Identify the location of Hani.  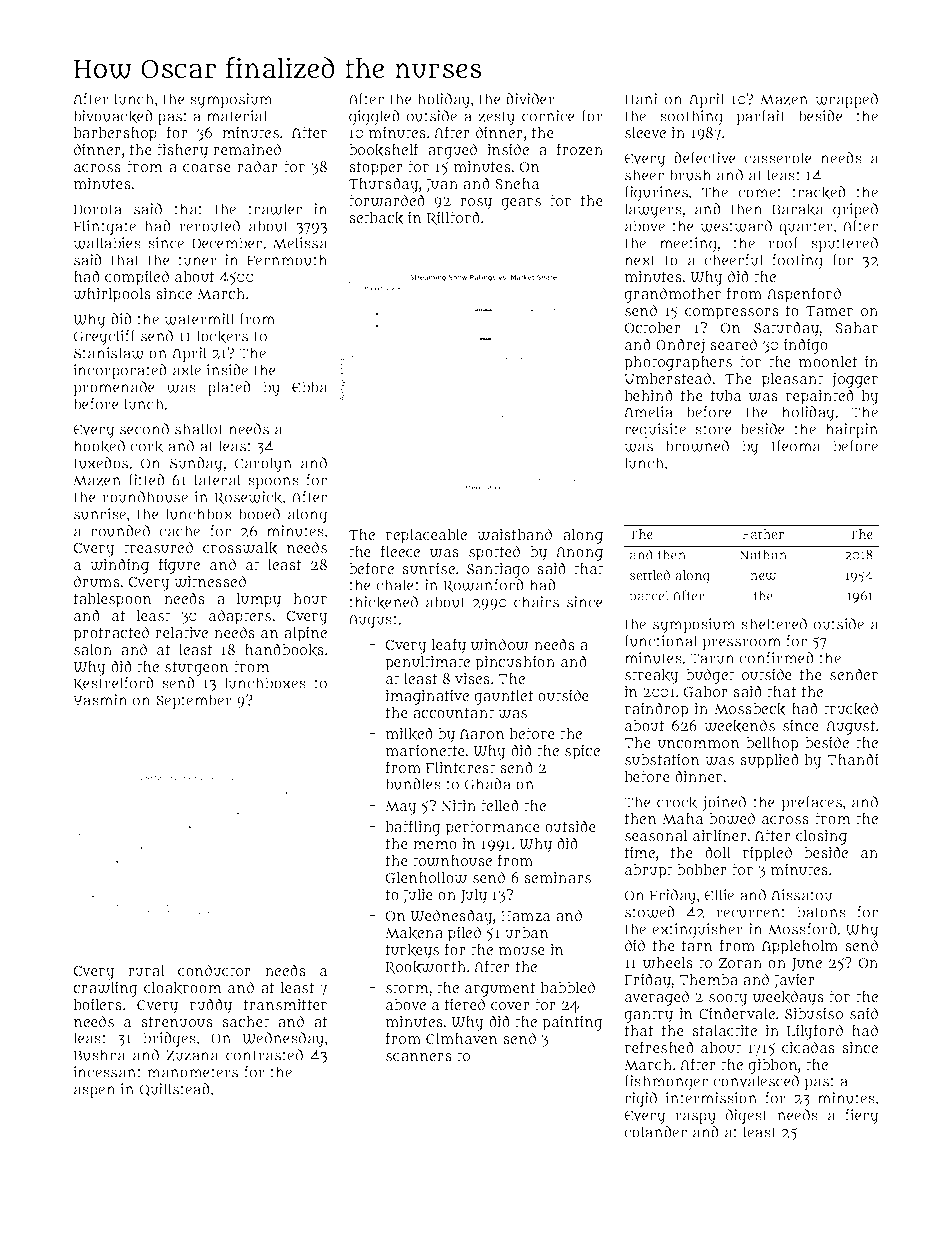
(641, 99).
